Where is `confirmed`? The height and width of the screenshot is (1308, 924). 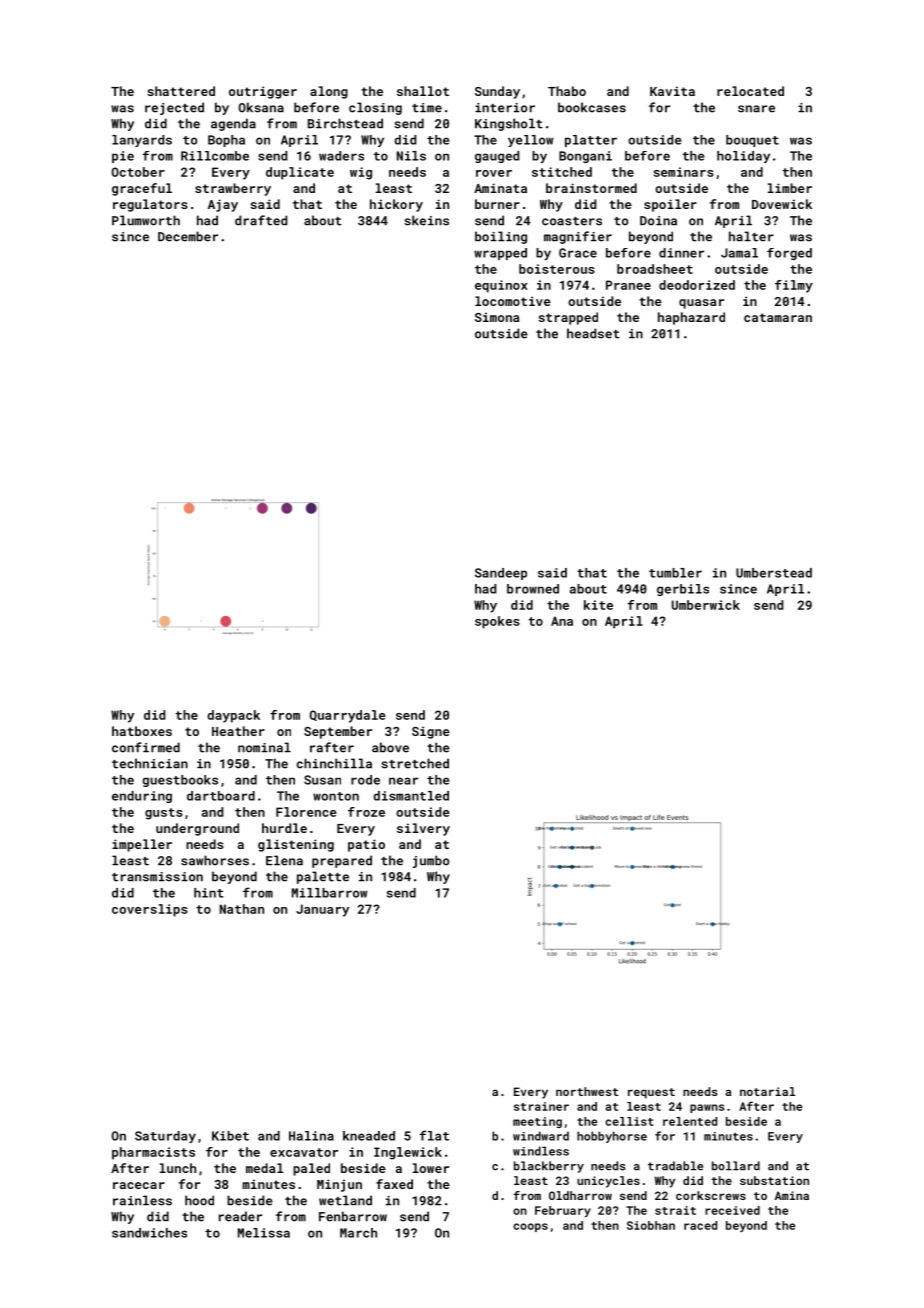
confirmed is located at coordinates (146, 747).
